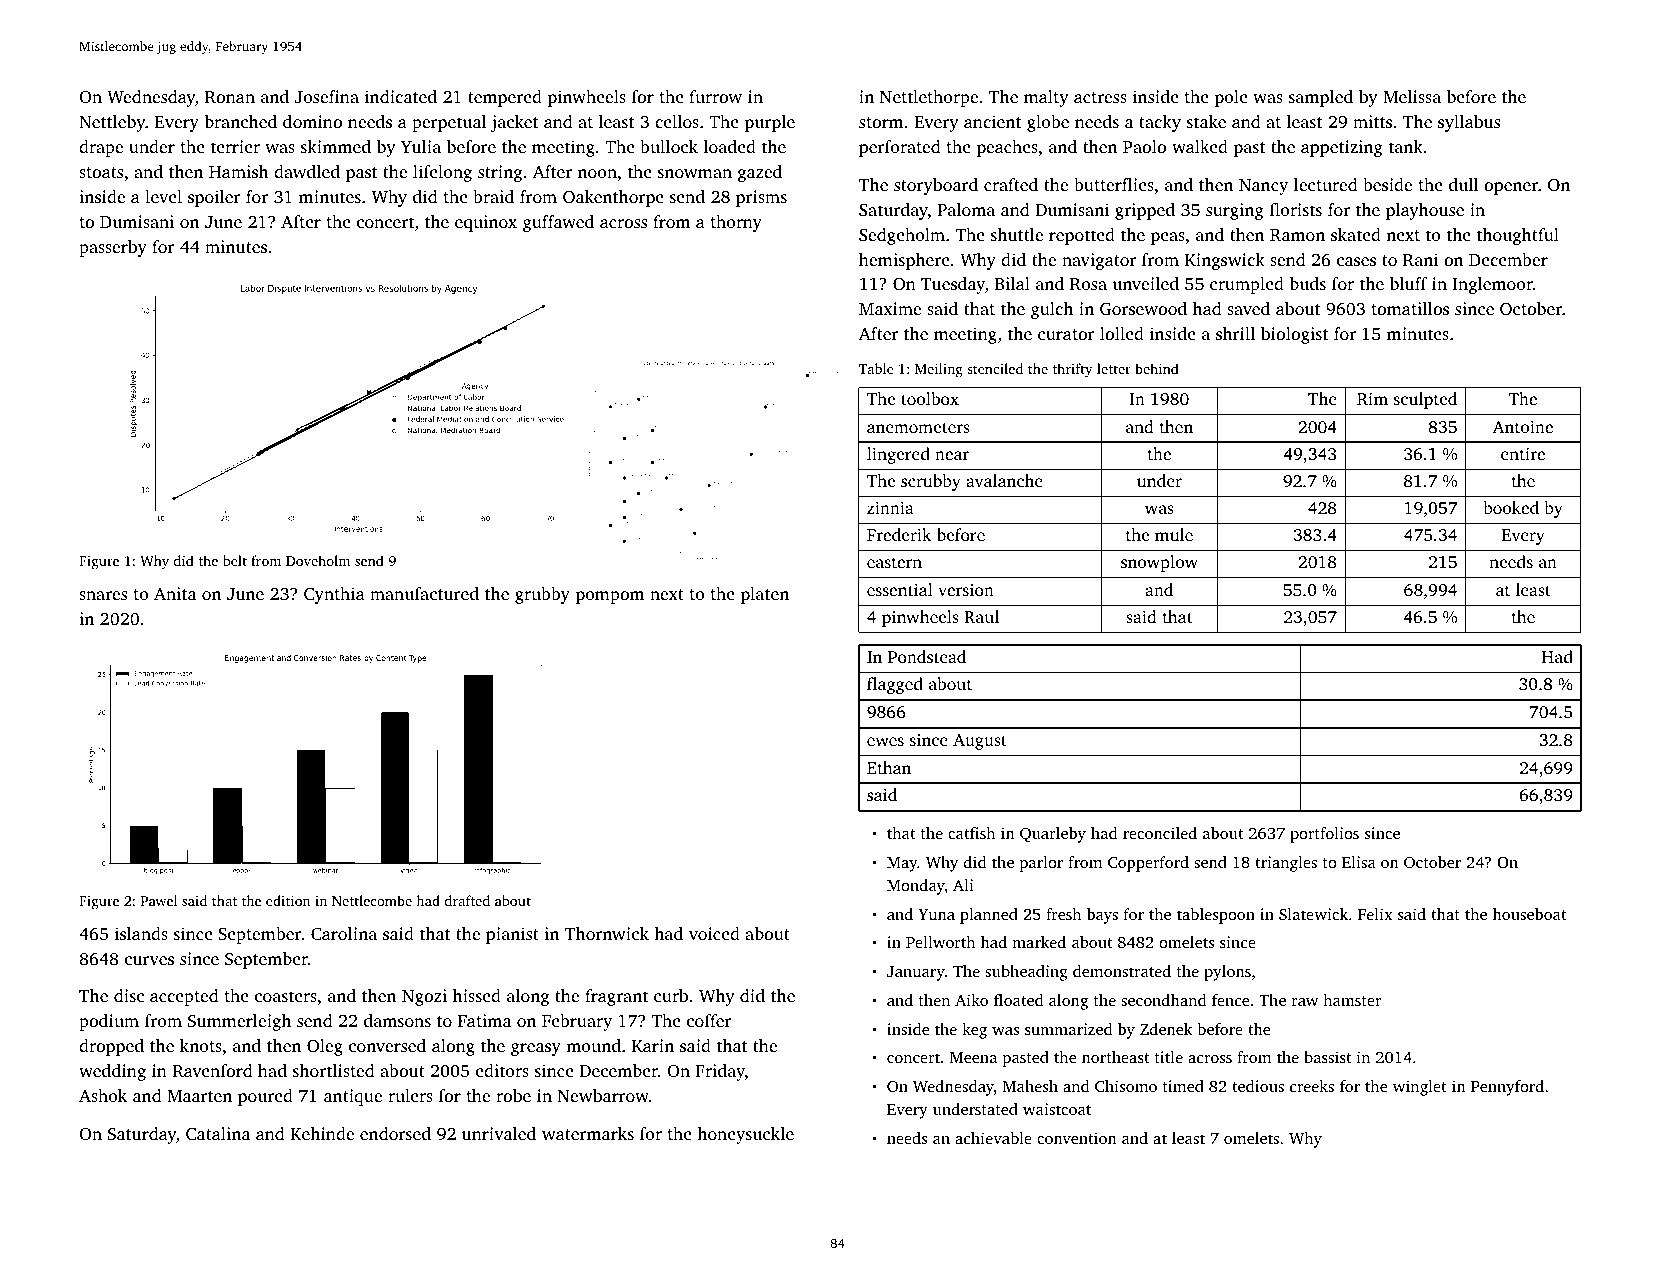  I want to click on walked, so click(1200, 146).
